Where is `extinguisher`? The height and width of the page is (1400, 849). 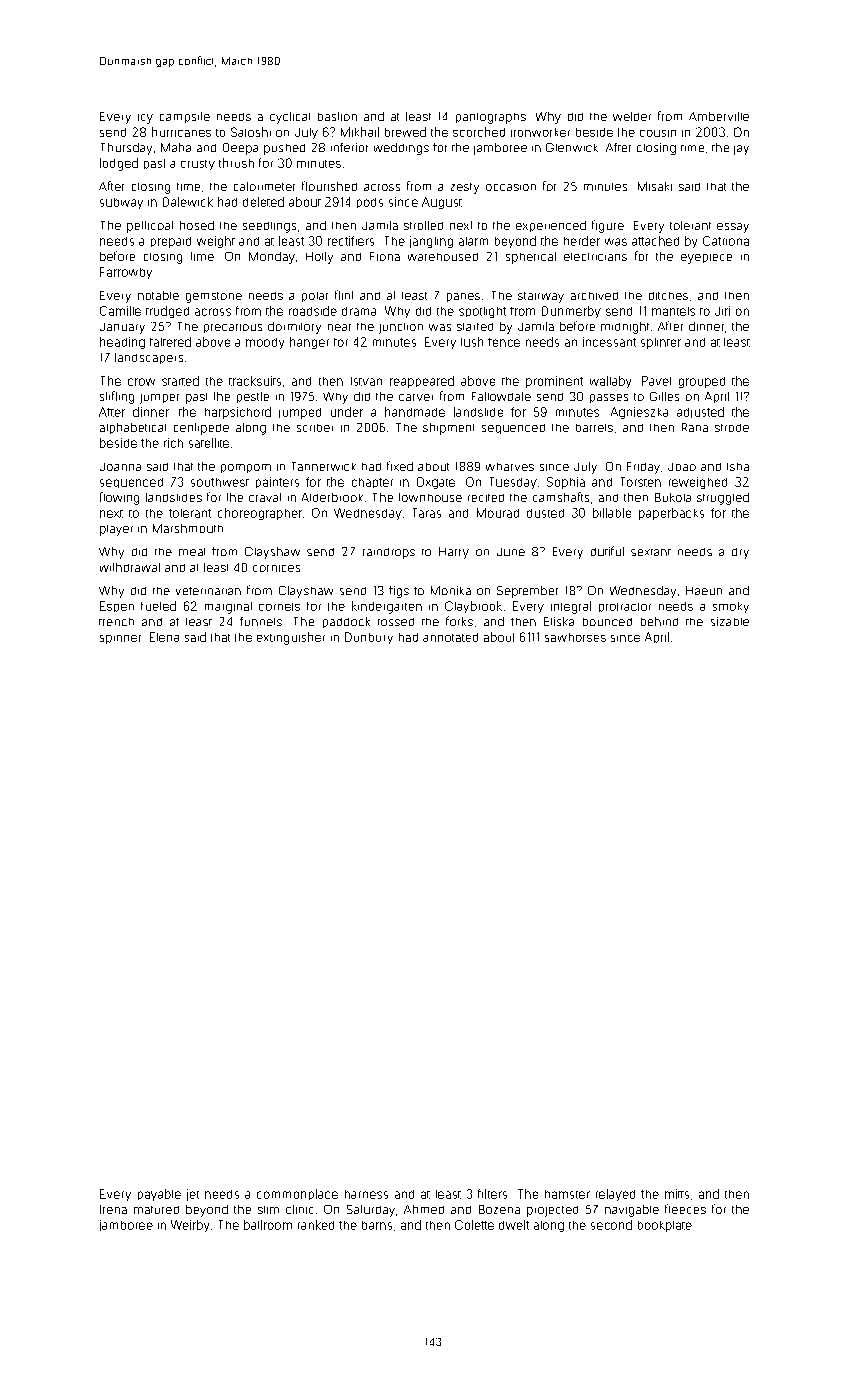
extinguisher is located at coordinates (291, 638).
